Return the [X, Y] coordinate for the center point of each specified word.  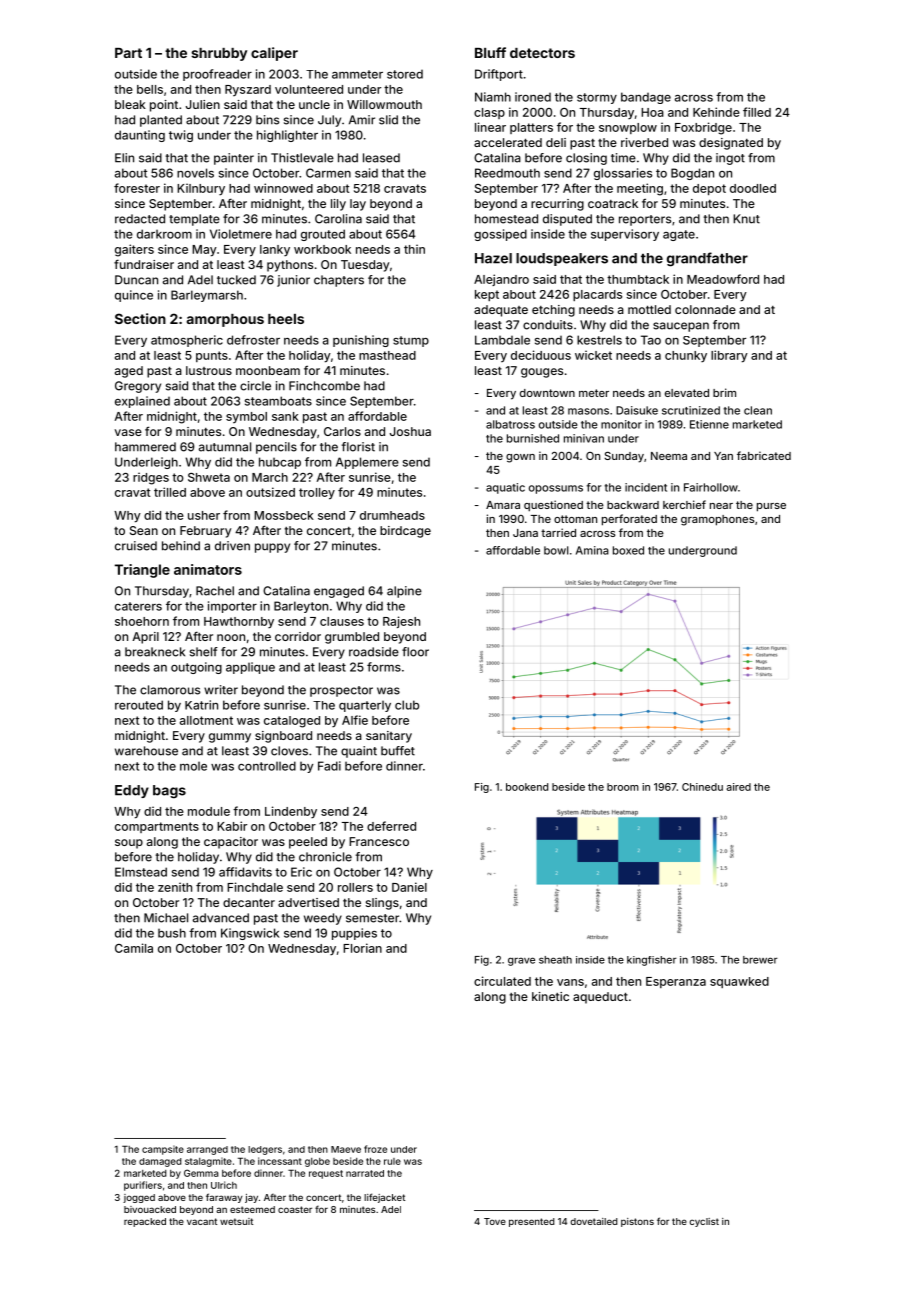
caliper [274, 54]
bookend [527, 787]
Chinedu [702, 787]
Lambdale [502, 340]
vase [128, 432]
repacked [145, 1222]
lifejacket [384, 1198]
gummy [230, 738]
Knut [746, 219]
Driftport [499, 75]
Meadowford [723, 279]
